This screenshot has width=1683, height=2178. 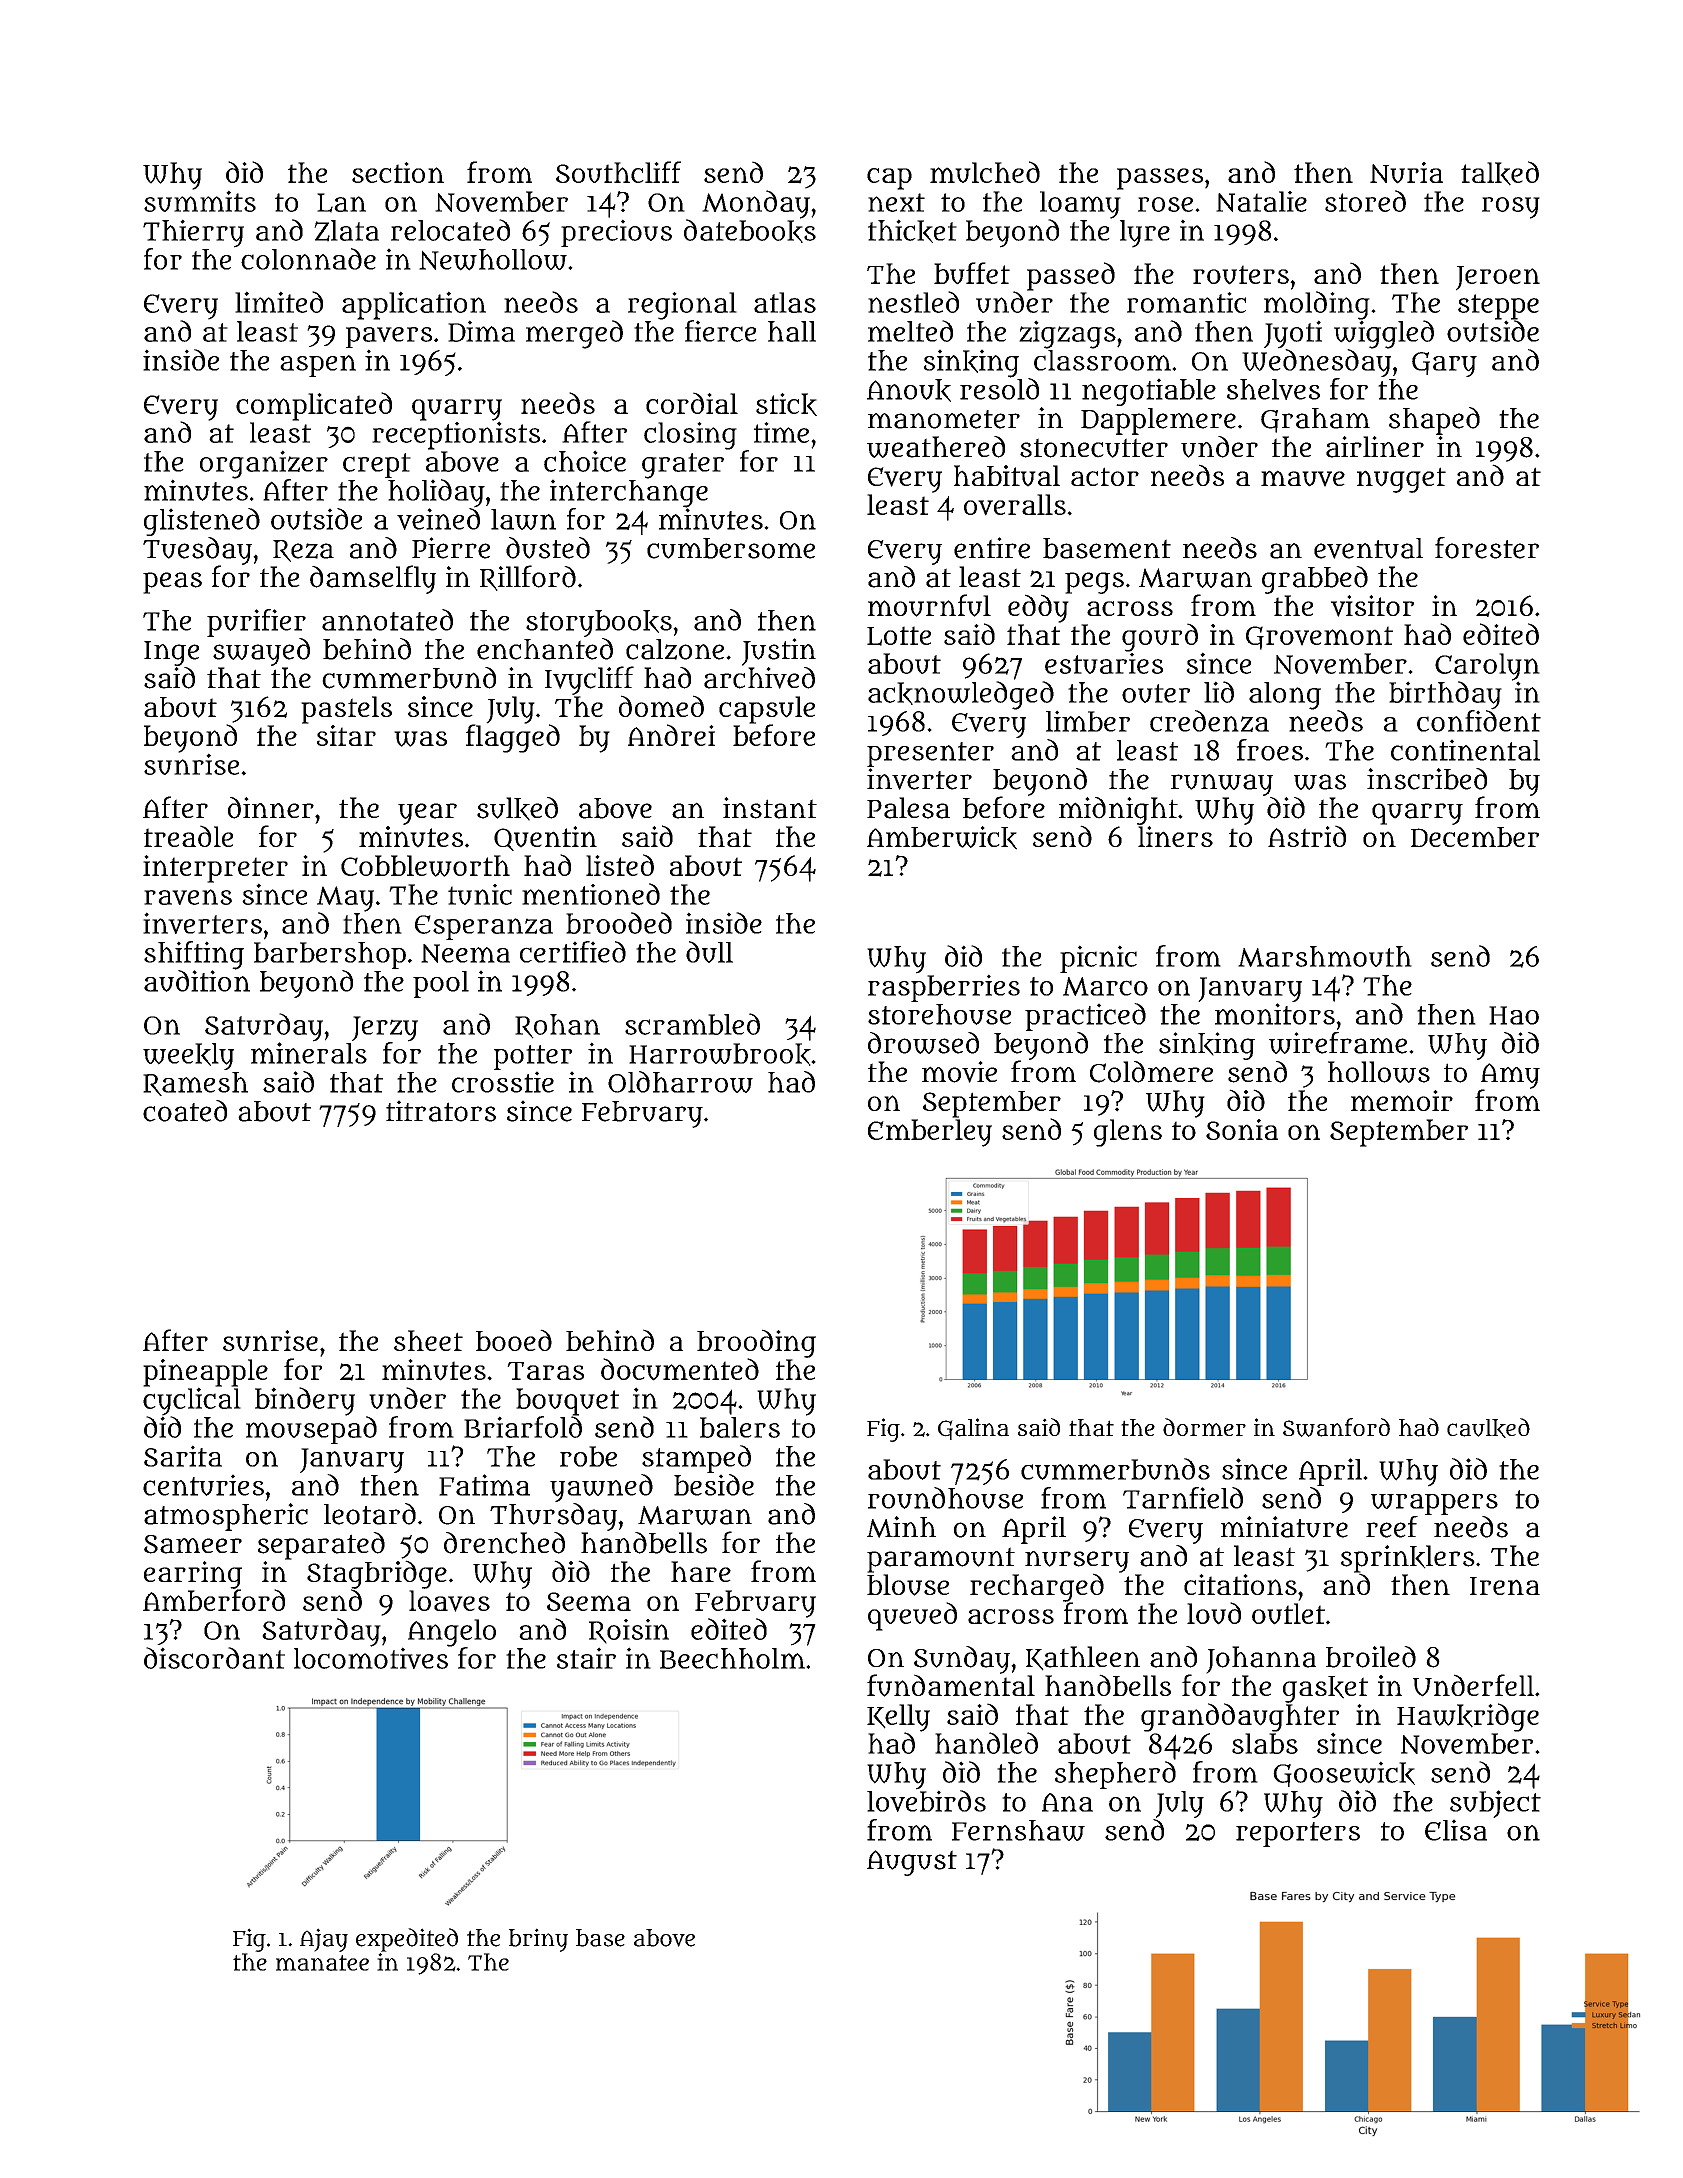 I want to click on Irena, so click(x=1505, y=1586).
